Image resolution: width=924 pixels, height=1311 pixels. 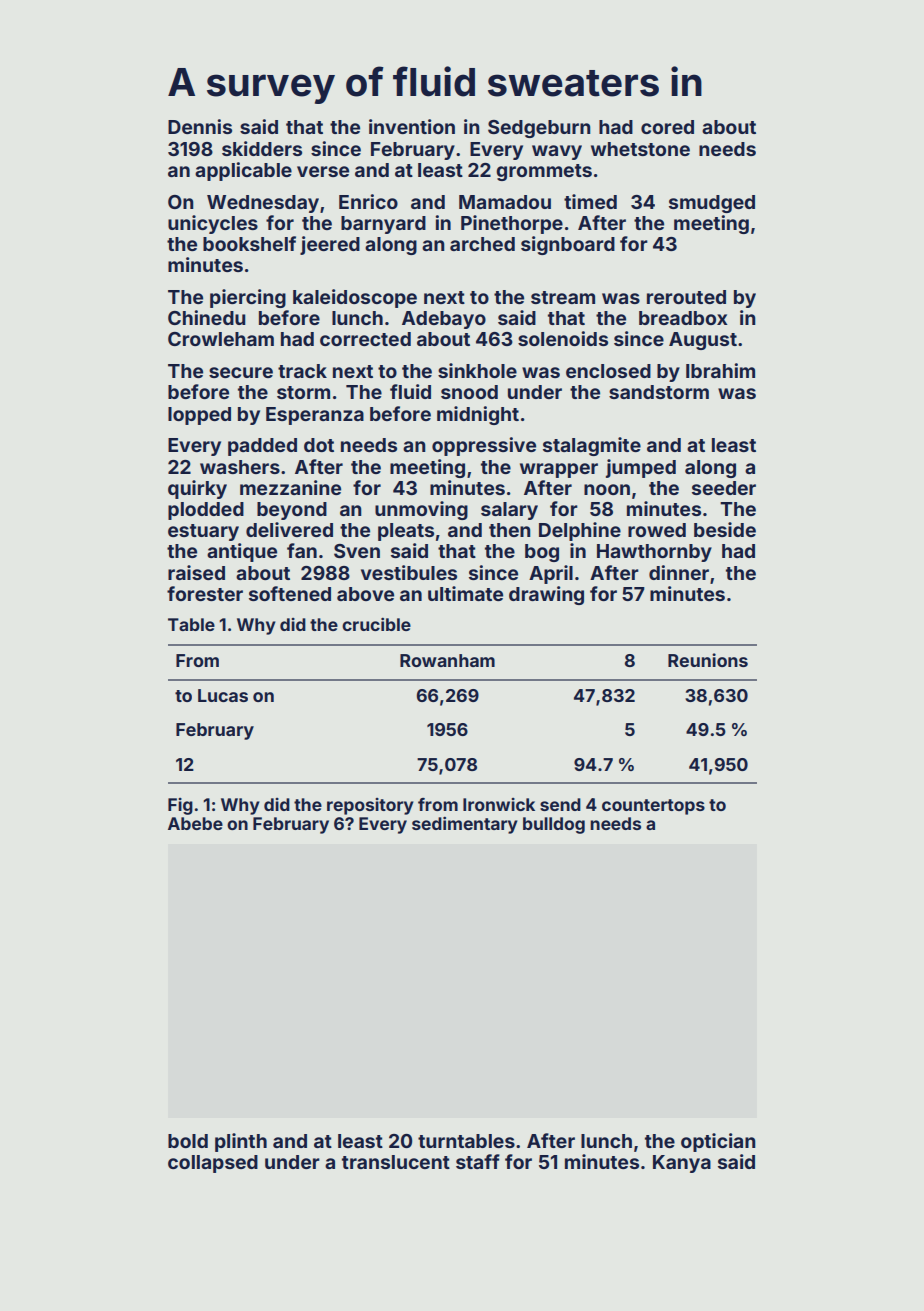 What do you see at coordinates (546, 595) in the page?
I see `drawing` at bounding box center [546, 595].
